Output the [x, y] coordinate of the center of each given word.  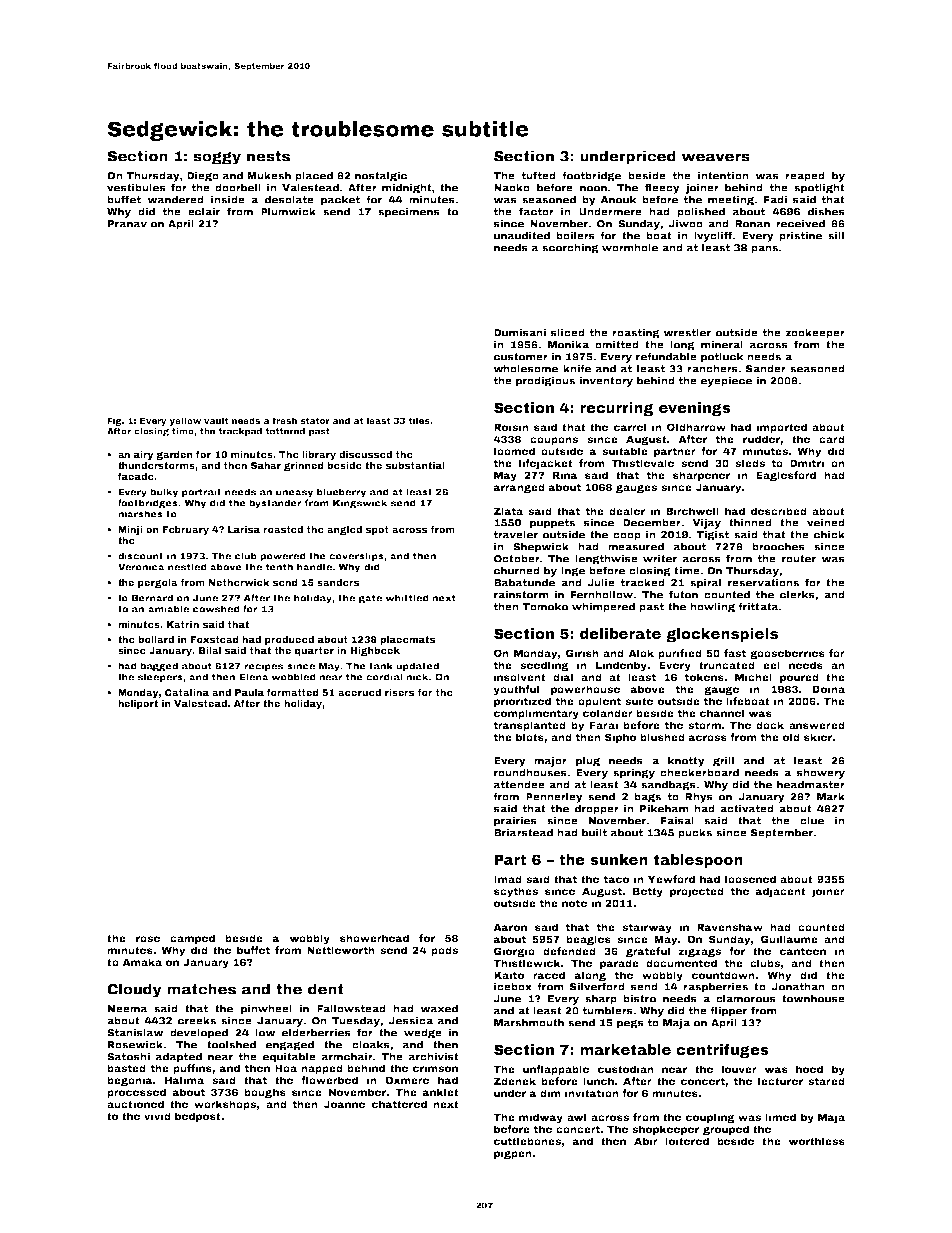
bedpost [198, 1117]
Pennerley [554, 798]
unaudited [522, 236]
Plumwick [288, 212]
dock [770, 725]
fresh [284, 420]
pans [764, 249]
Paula [249, 692]
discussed [365, 454]
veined [826, 523]
